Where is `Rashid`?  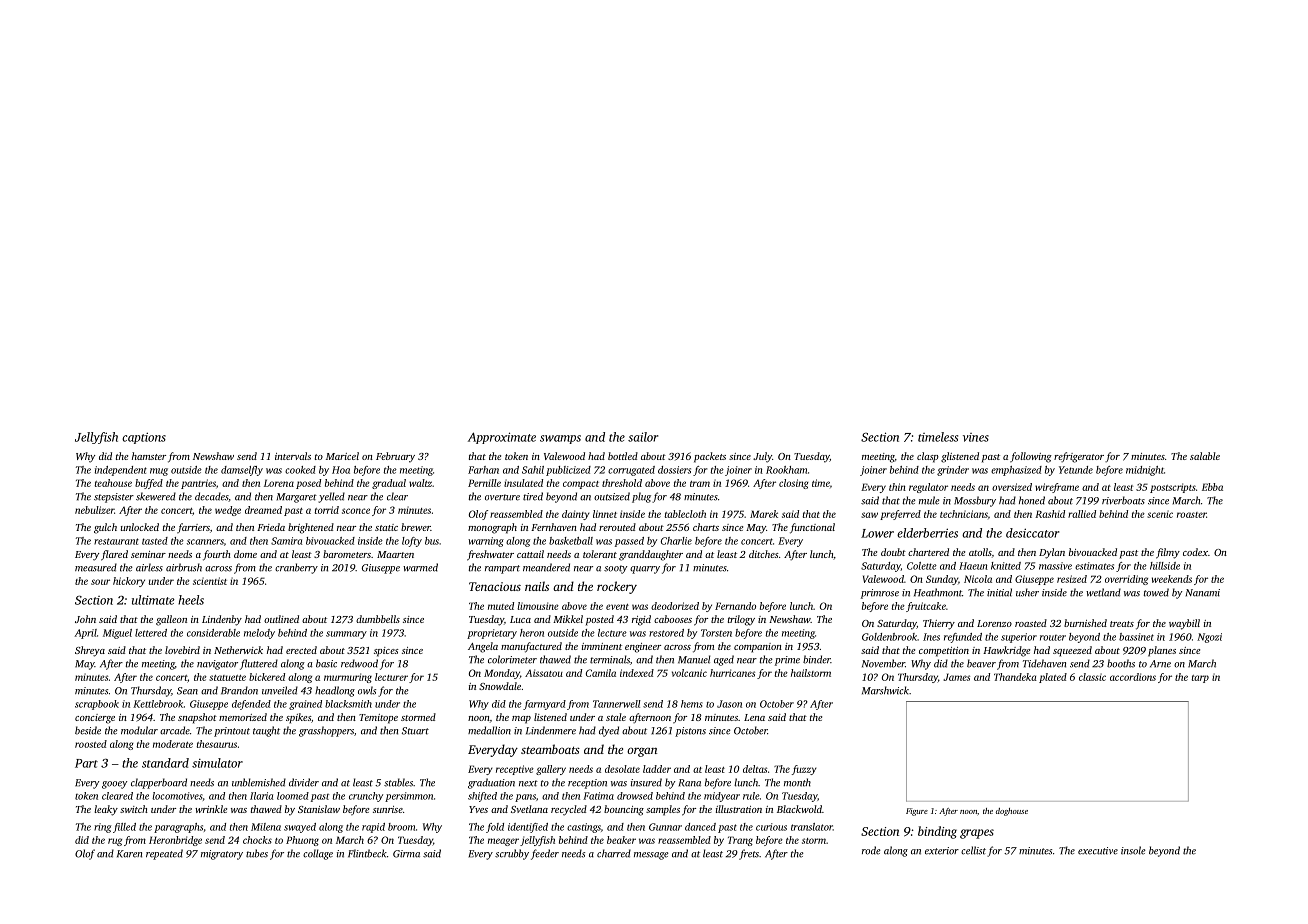
Rashid is located at coordinates (1050, 514).
